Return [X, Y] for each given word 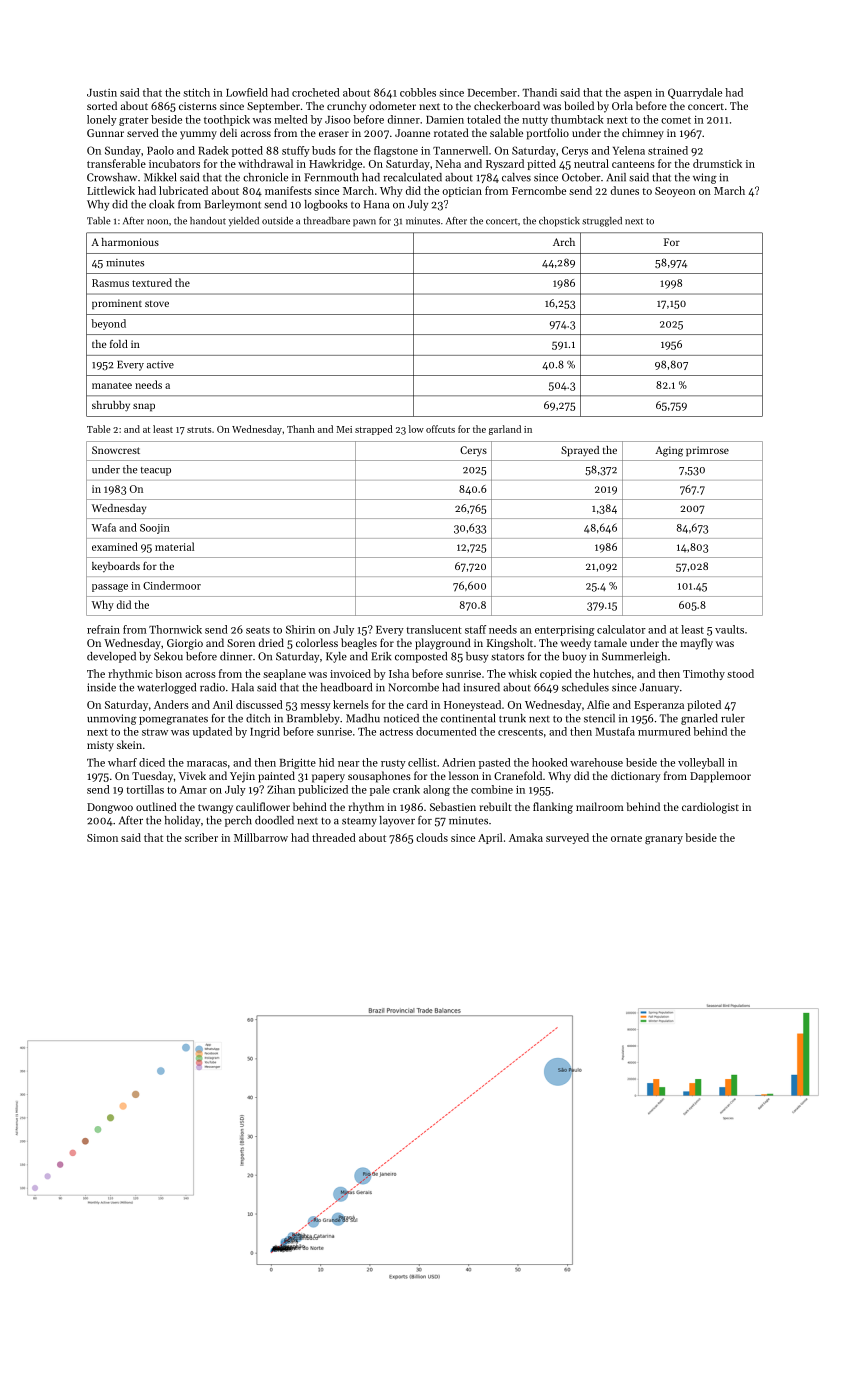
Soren [241, 643]
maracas [207, 764]
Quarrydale [695, 93]
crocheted [316, 92]
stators [507, 657]
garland [505, 430]
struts [199, 430]
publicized [323, 790]
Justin [102, 93]
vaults [729, 629]
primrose [707, 451]
